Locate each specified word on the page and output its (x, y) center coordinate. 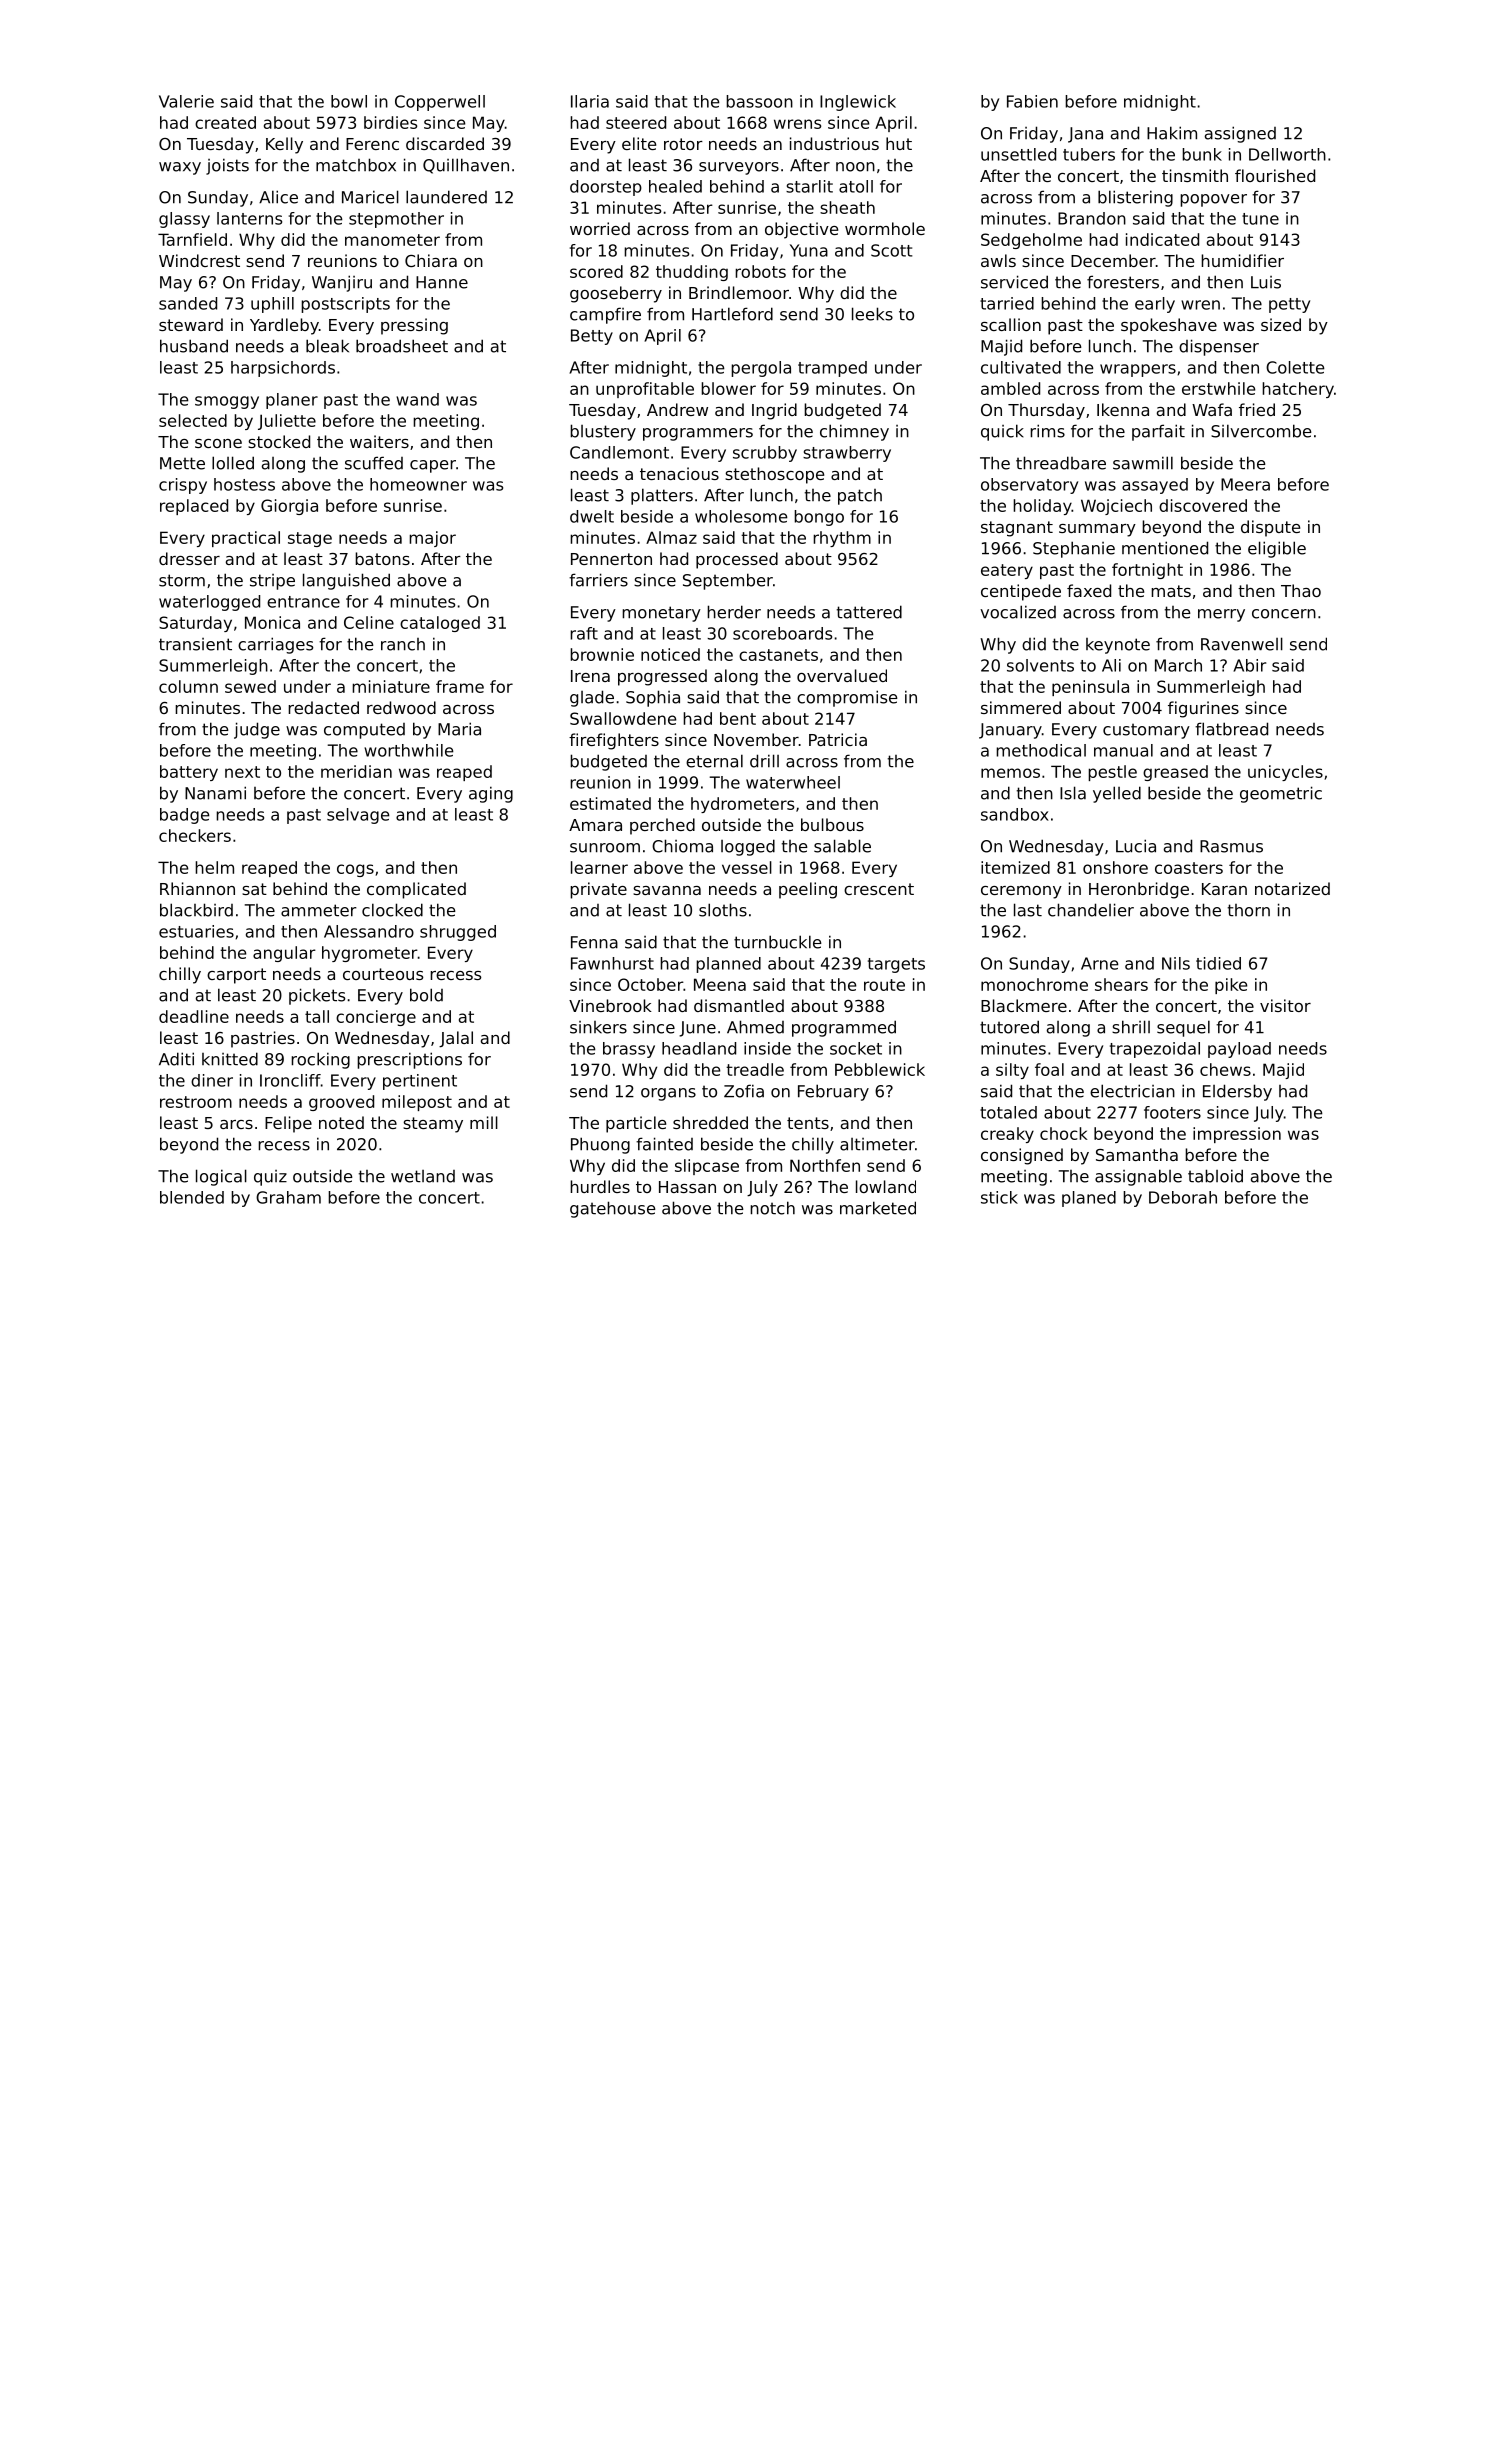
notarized (1292, 888)
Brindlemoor (739, 292)
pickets (317, 996)
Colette (1295, 367)
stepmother (396, 220)
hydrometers (742, 805)
